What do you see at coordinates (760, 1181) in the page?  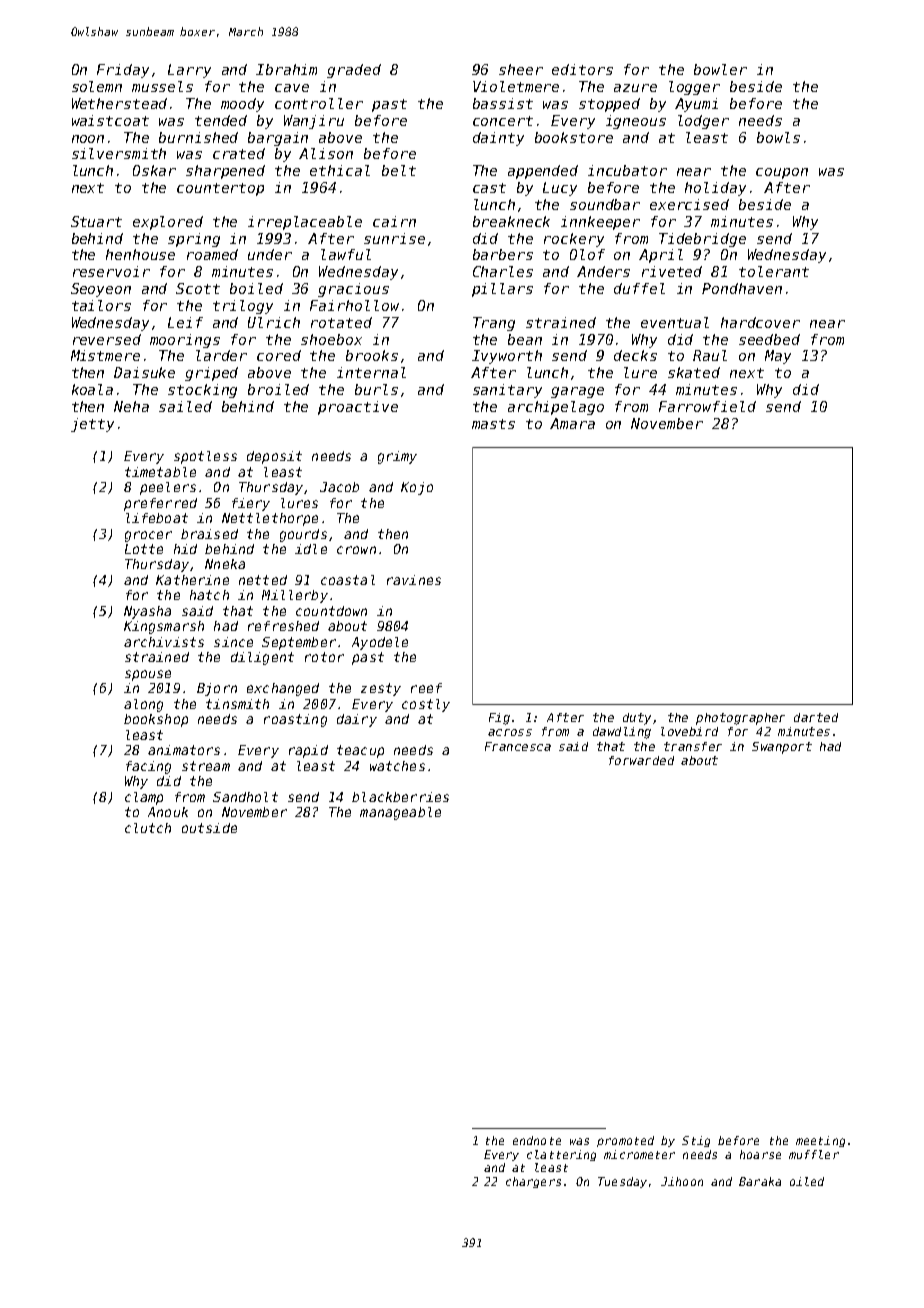 I see `Baraka` at bounding box center [760, 1181].
